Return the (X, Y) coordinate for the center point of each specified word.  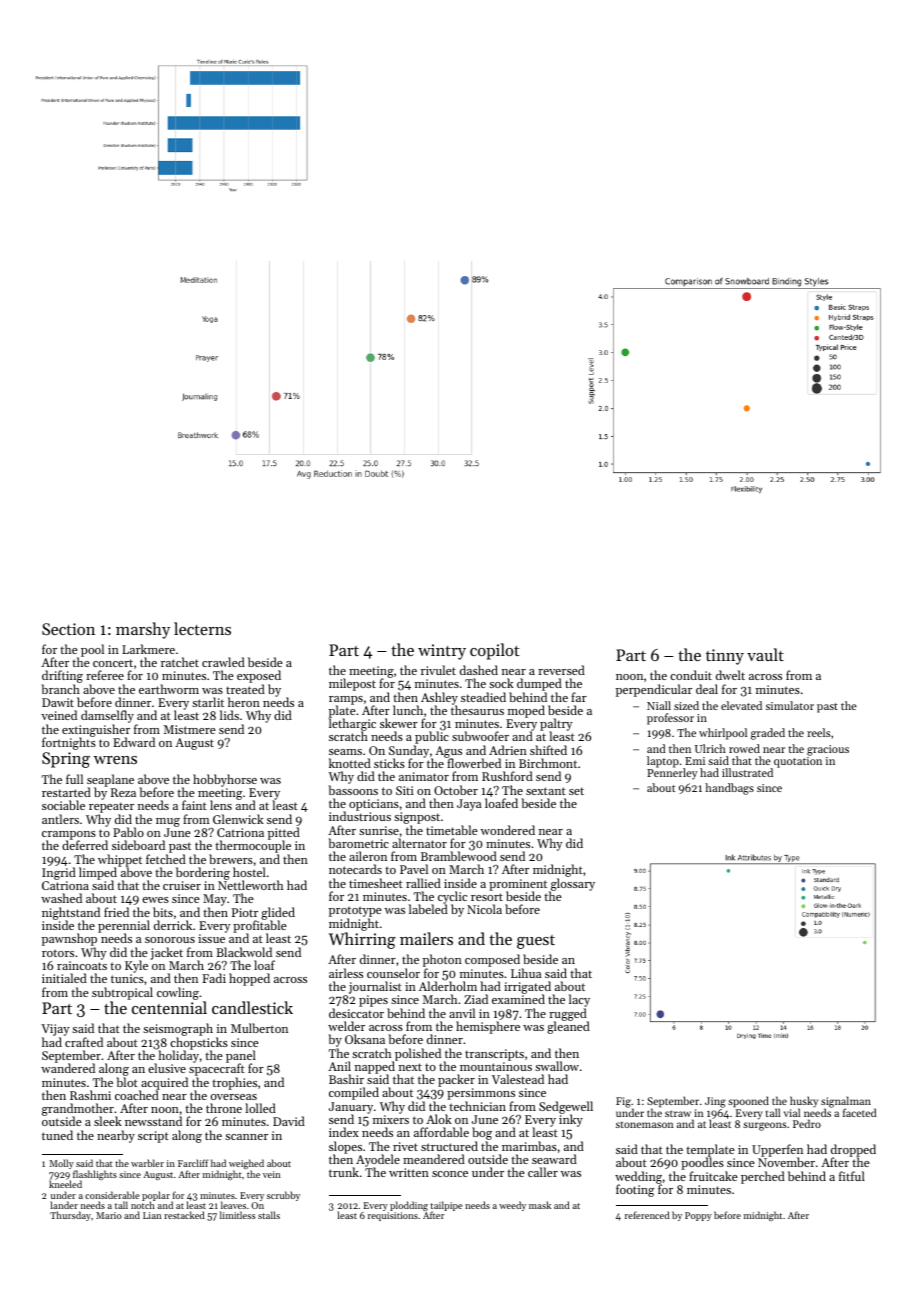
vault (765, 654)
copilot (495, 651)
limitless (238, 1215)
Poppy (698, 1216)
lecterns (202, 628)
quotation (798, 762)
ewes (155, 900)
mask (540, 1205)
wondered (508, 830)
